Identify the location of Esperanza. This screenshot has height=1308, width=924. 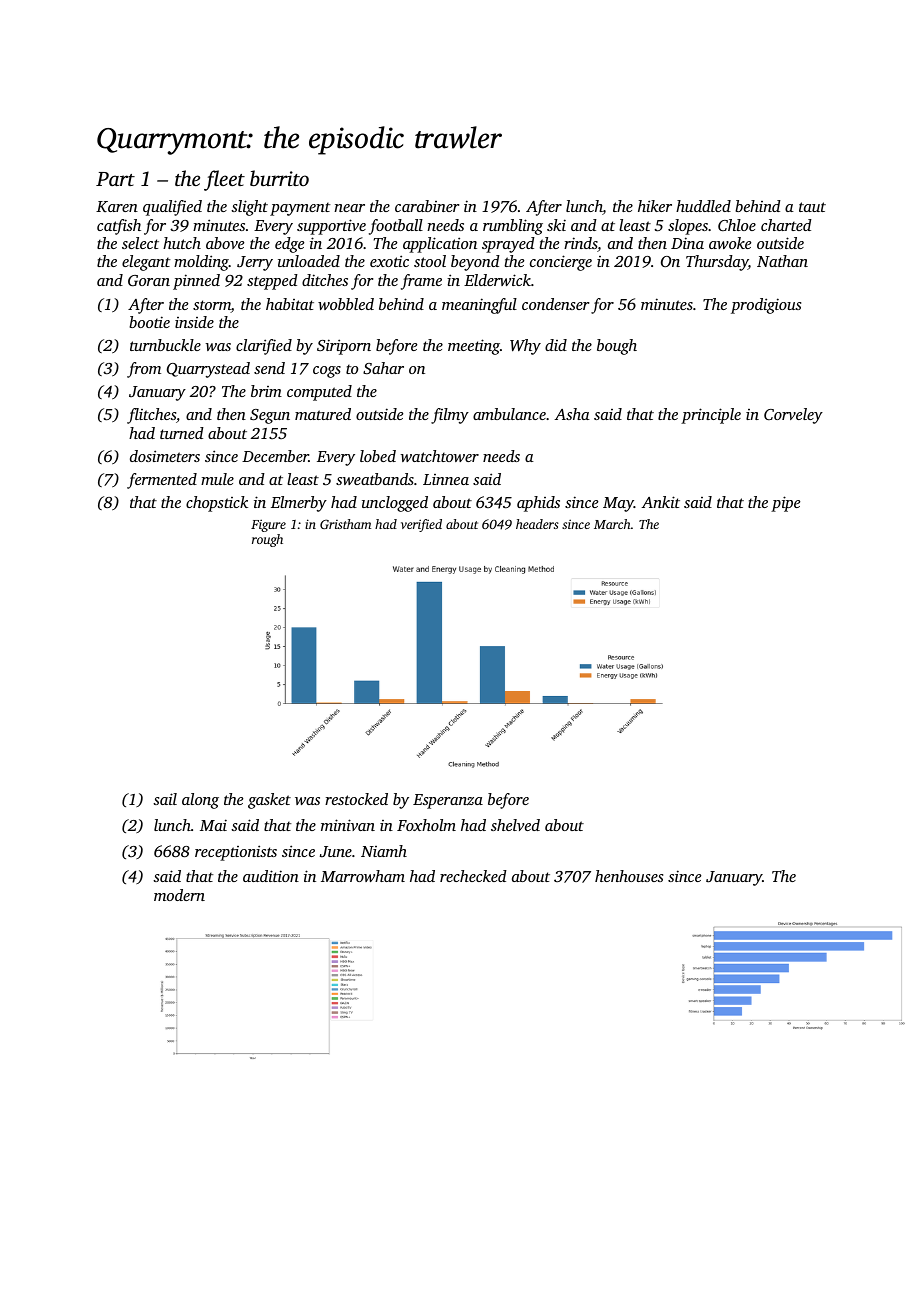
(448, 801).
